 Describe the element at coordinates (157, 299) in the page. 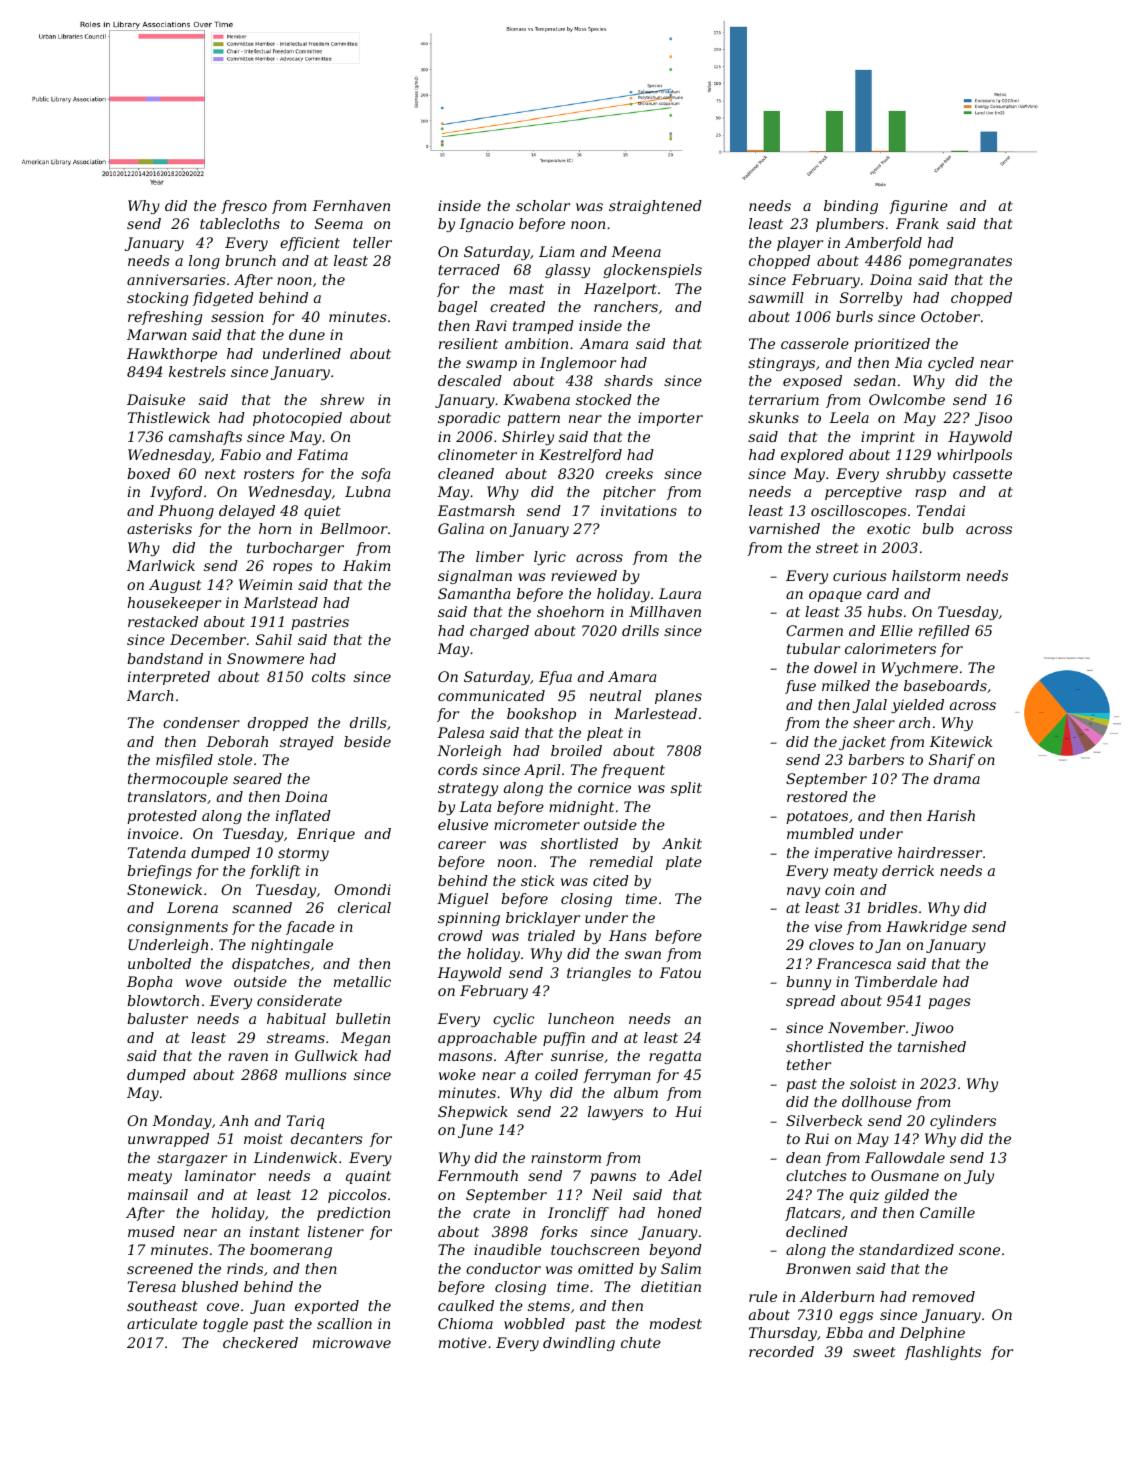

I see `stocking` at that location.
